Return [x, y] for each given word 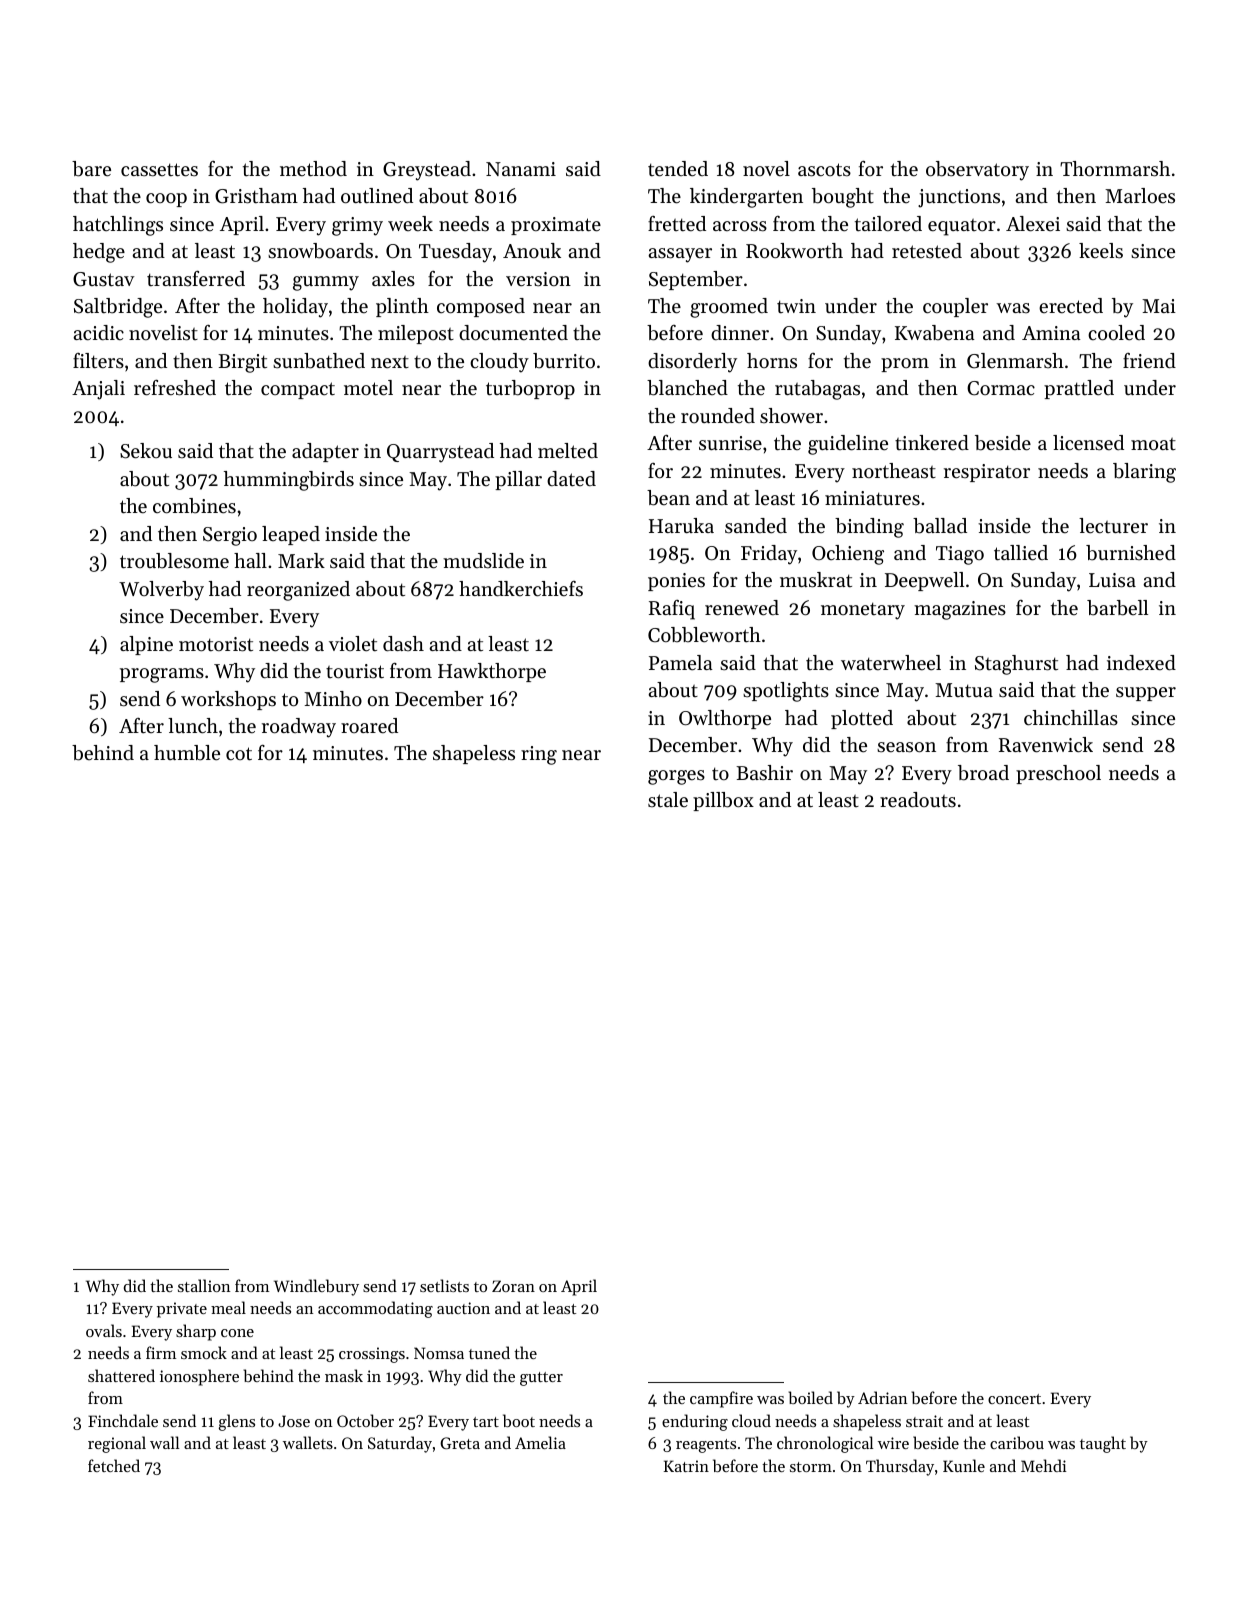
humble [187, 753]
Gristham [256, 196]
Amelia [540, 1442]
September [696, 280]
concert [1014, 1399]
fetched [114, 1465]
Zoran [513, 1286]
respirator [987, 473]
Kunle [964, 1465]
